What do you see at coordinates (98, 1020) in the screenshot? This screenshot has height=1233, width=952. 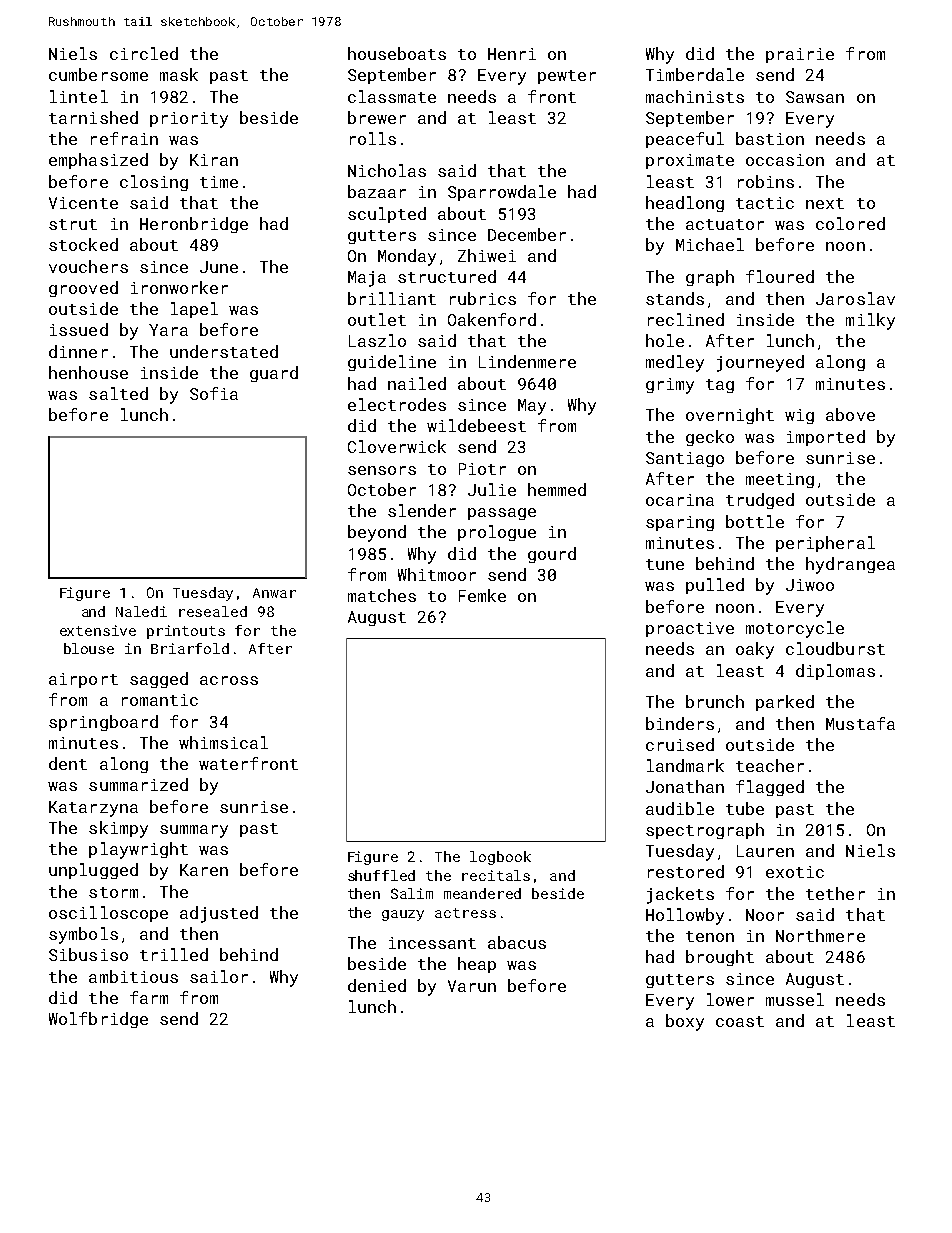 I see `Wolfbridge` at bounding box center [98, 1020].
